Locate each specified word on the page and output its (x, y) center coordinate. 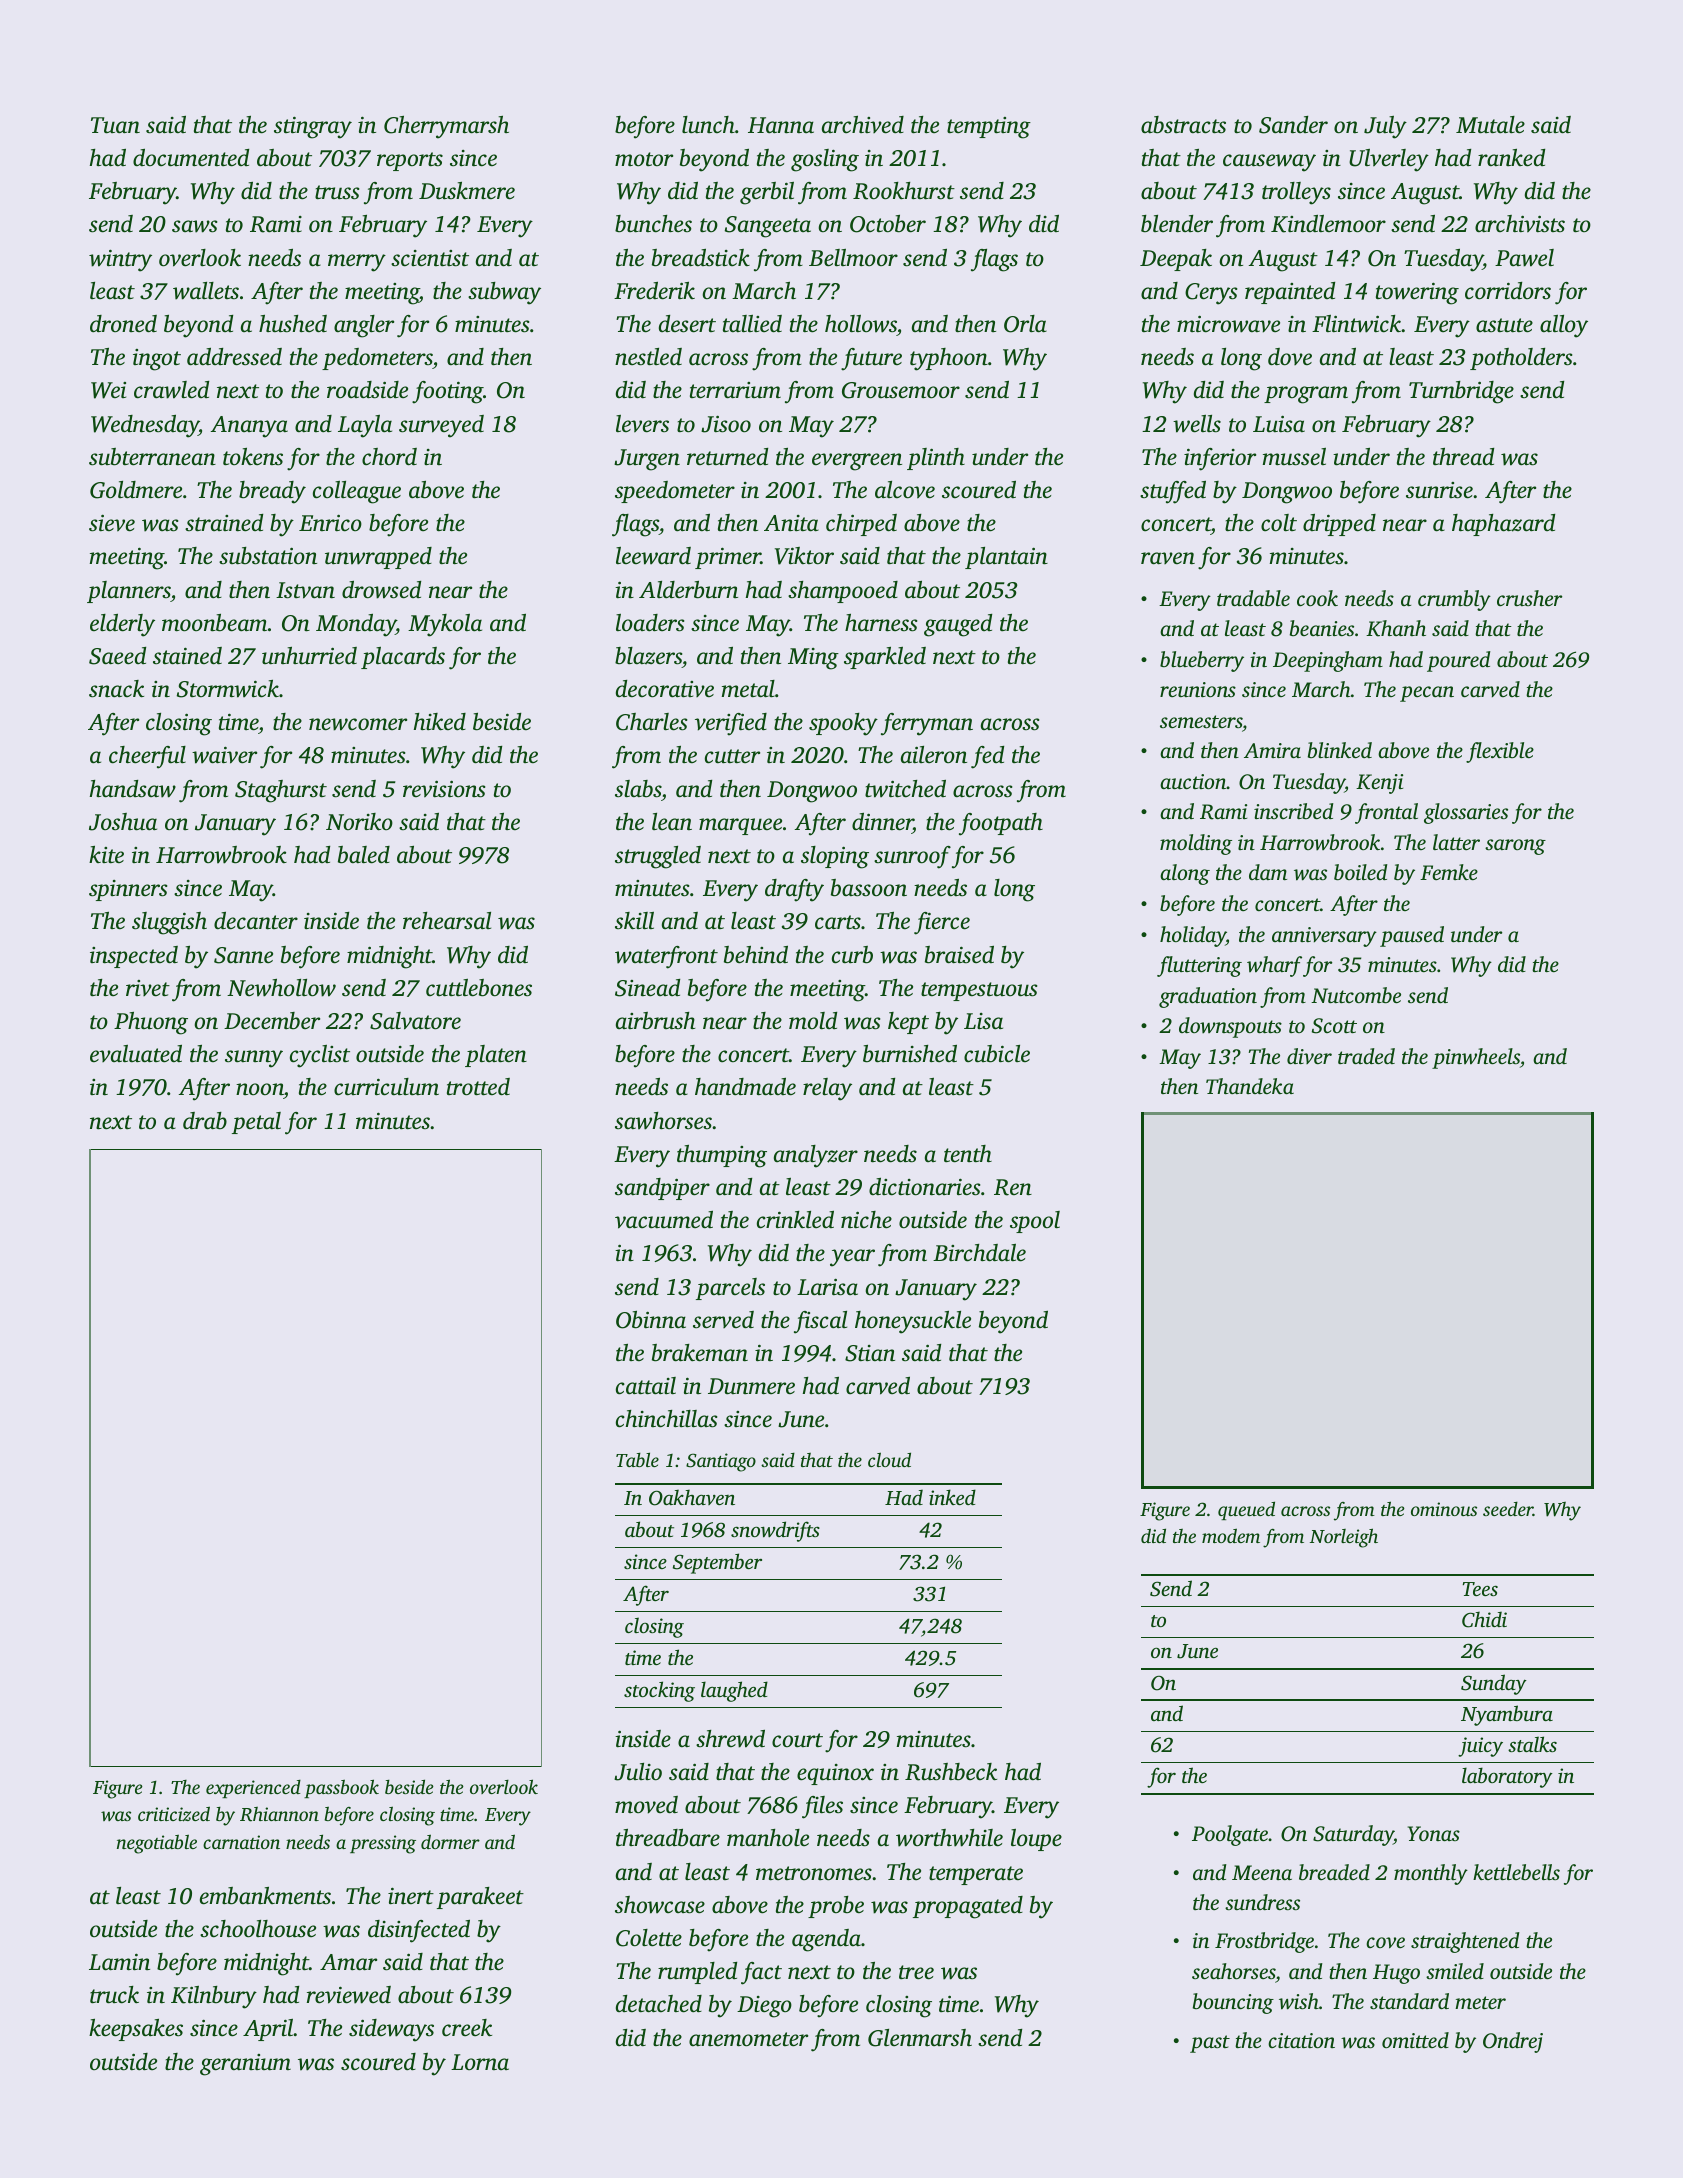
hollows (861, 324)
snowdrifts (775, 1531)
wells (1197, 424)
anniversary (1324, 937)
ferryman (927, 724)
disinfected (419, 1931)
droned (123, 324)
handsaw (133, 789)
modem (1231, 1535)
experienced (253, 1789)
